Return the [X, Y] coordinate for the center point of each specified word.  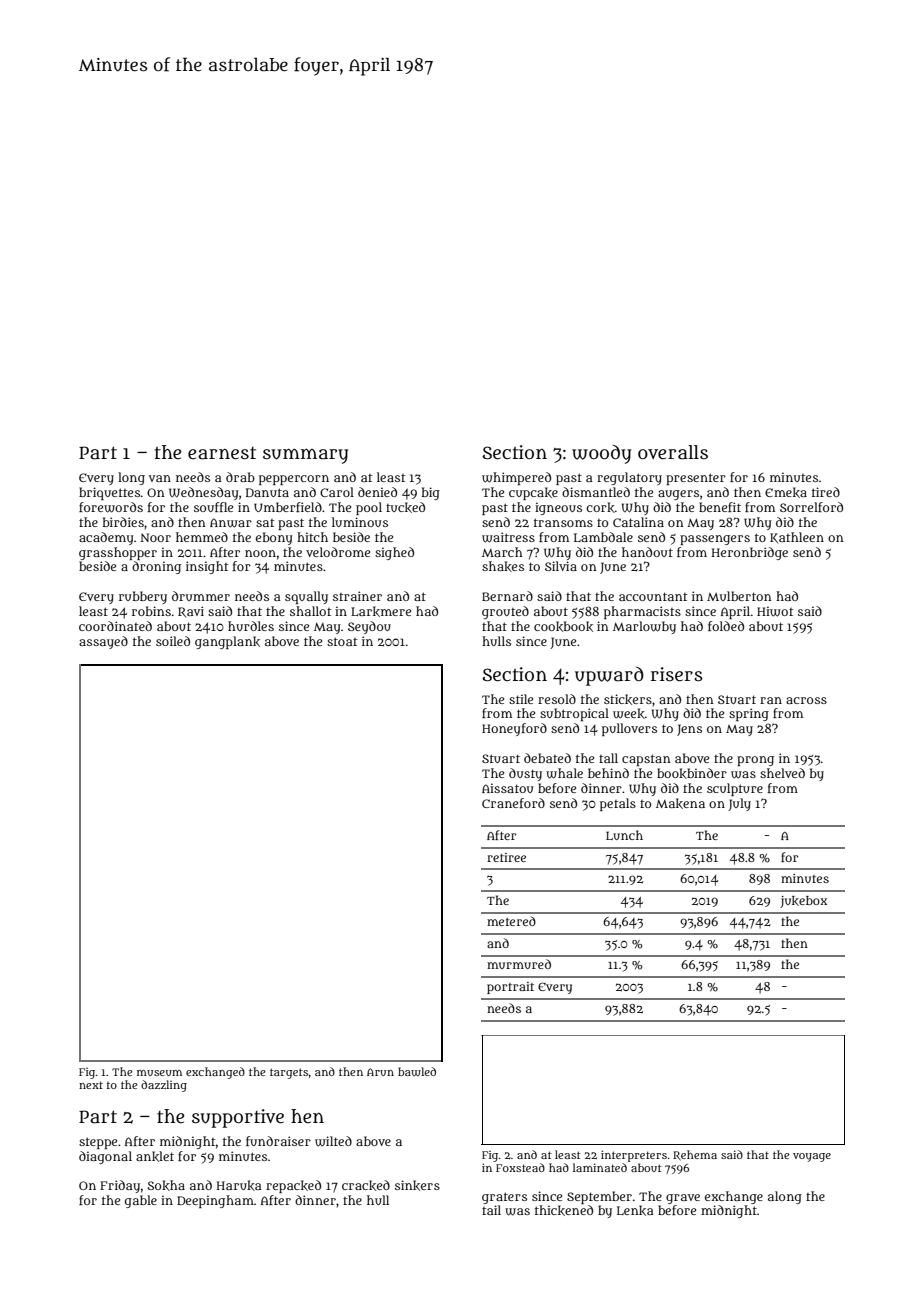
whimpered [516, 478]
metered [511, 921]
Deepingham [215, 1201]
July [739, 804]
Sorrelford [811, 507]
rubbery [143, 597]
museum [159, 1073]
